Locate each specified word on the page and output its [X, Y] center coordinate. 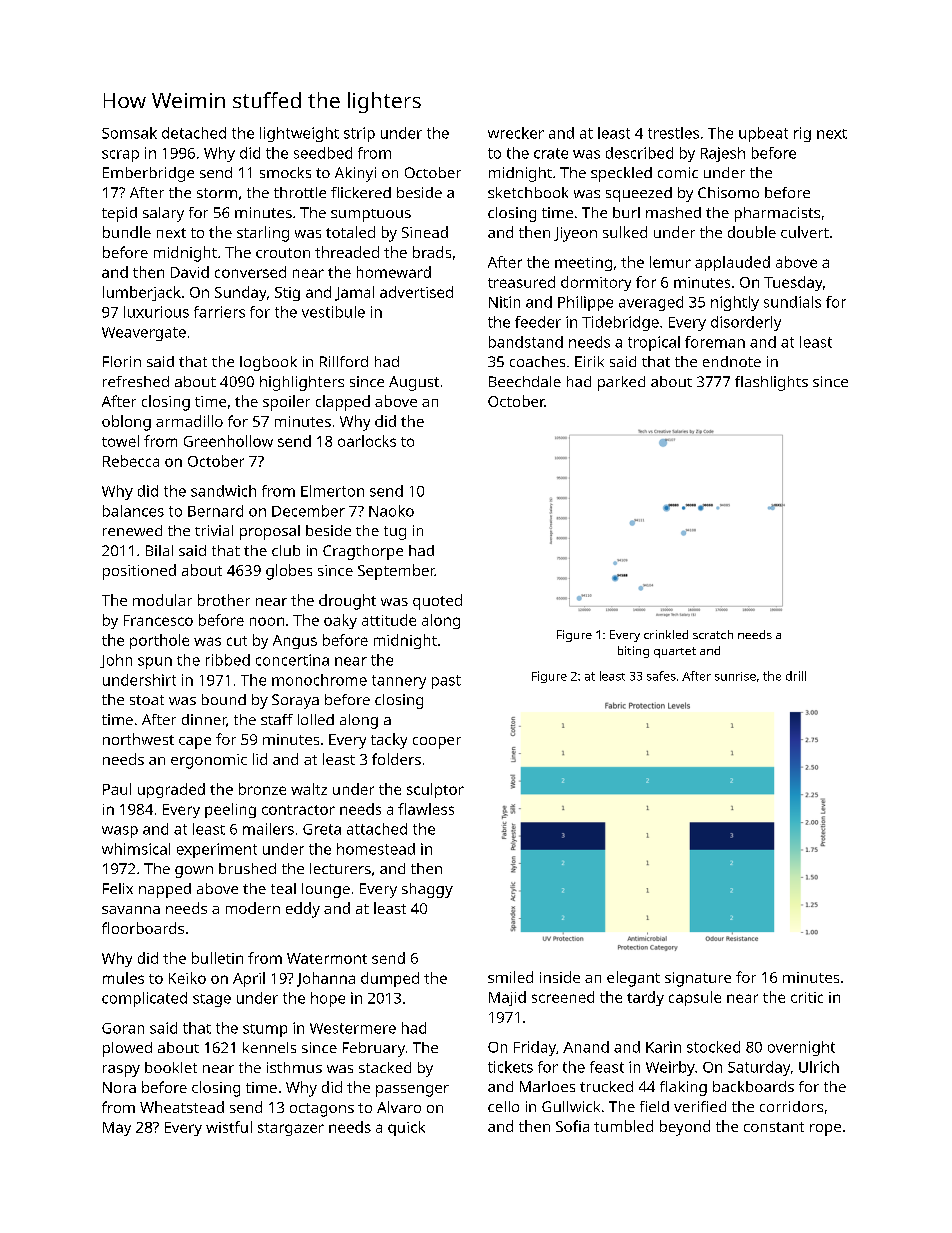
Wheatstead [182, 1107]
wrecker [516, 133]
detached [194, 133]
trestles [673, 133]
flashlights [771, 383]
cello [503, 1106]
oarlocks [367, 441]
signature [698, 979]
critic [807, 997]
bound [224, 699]
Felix [118, 888]
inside [560, 977]
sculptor [435, 790]
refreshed [136, 381]
